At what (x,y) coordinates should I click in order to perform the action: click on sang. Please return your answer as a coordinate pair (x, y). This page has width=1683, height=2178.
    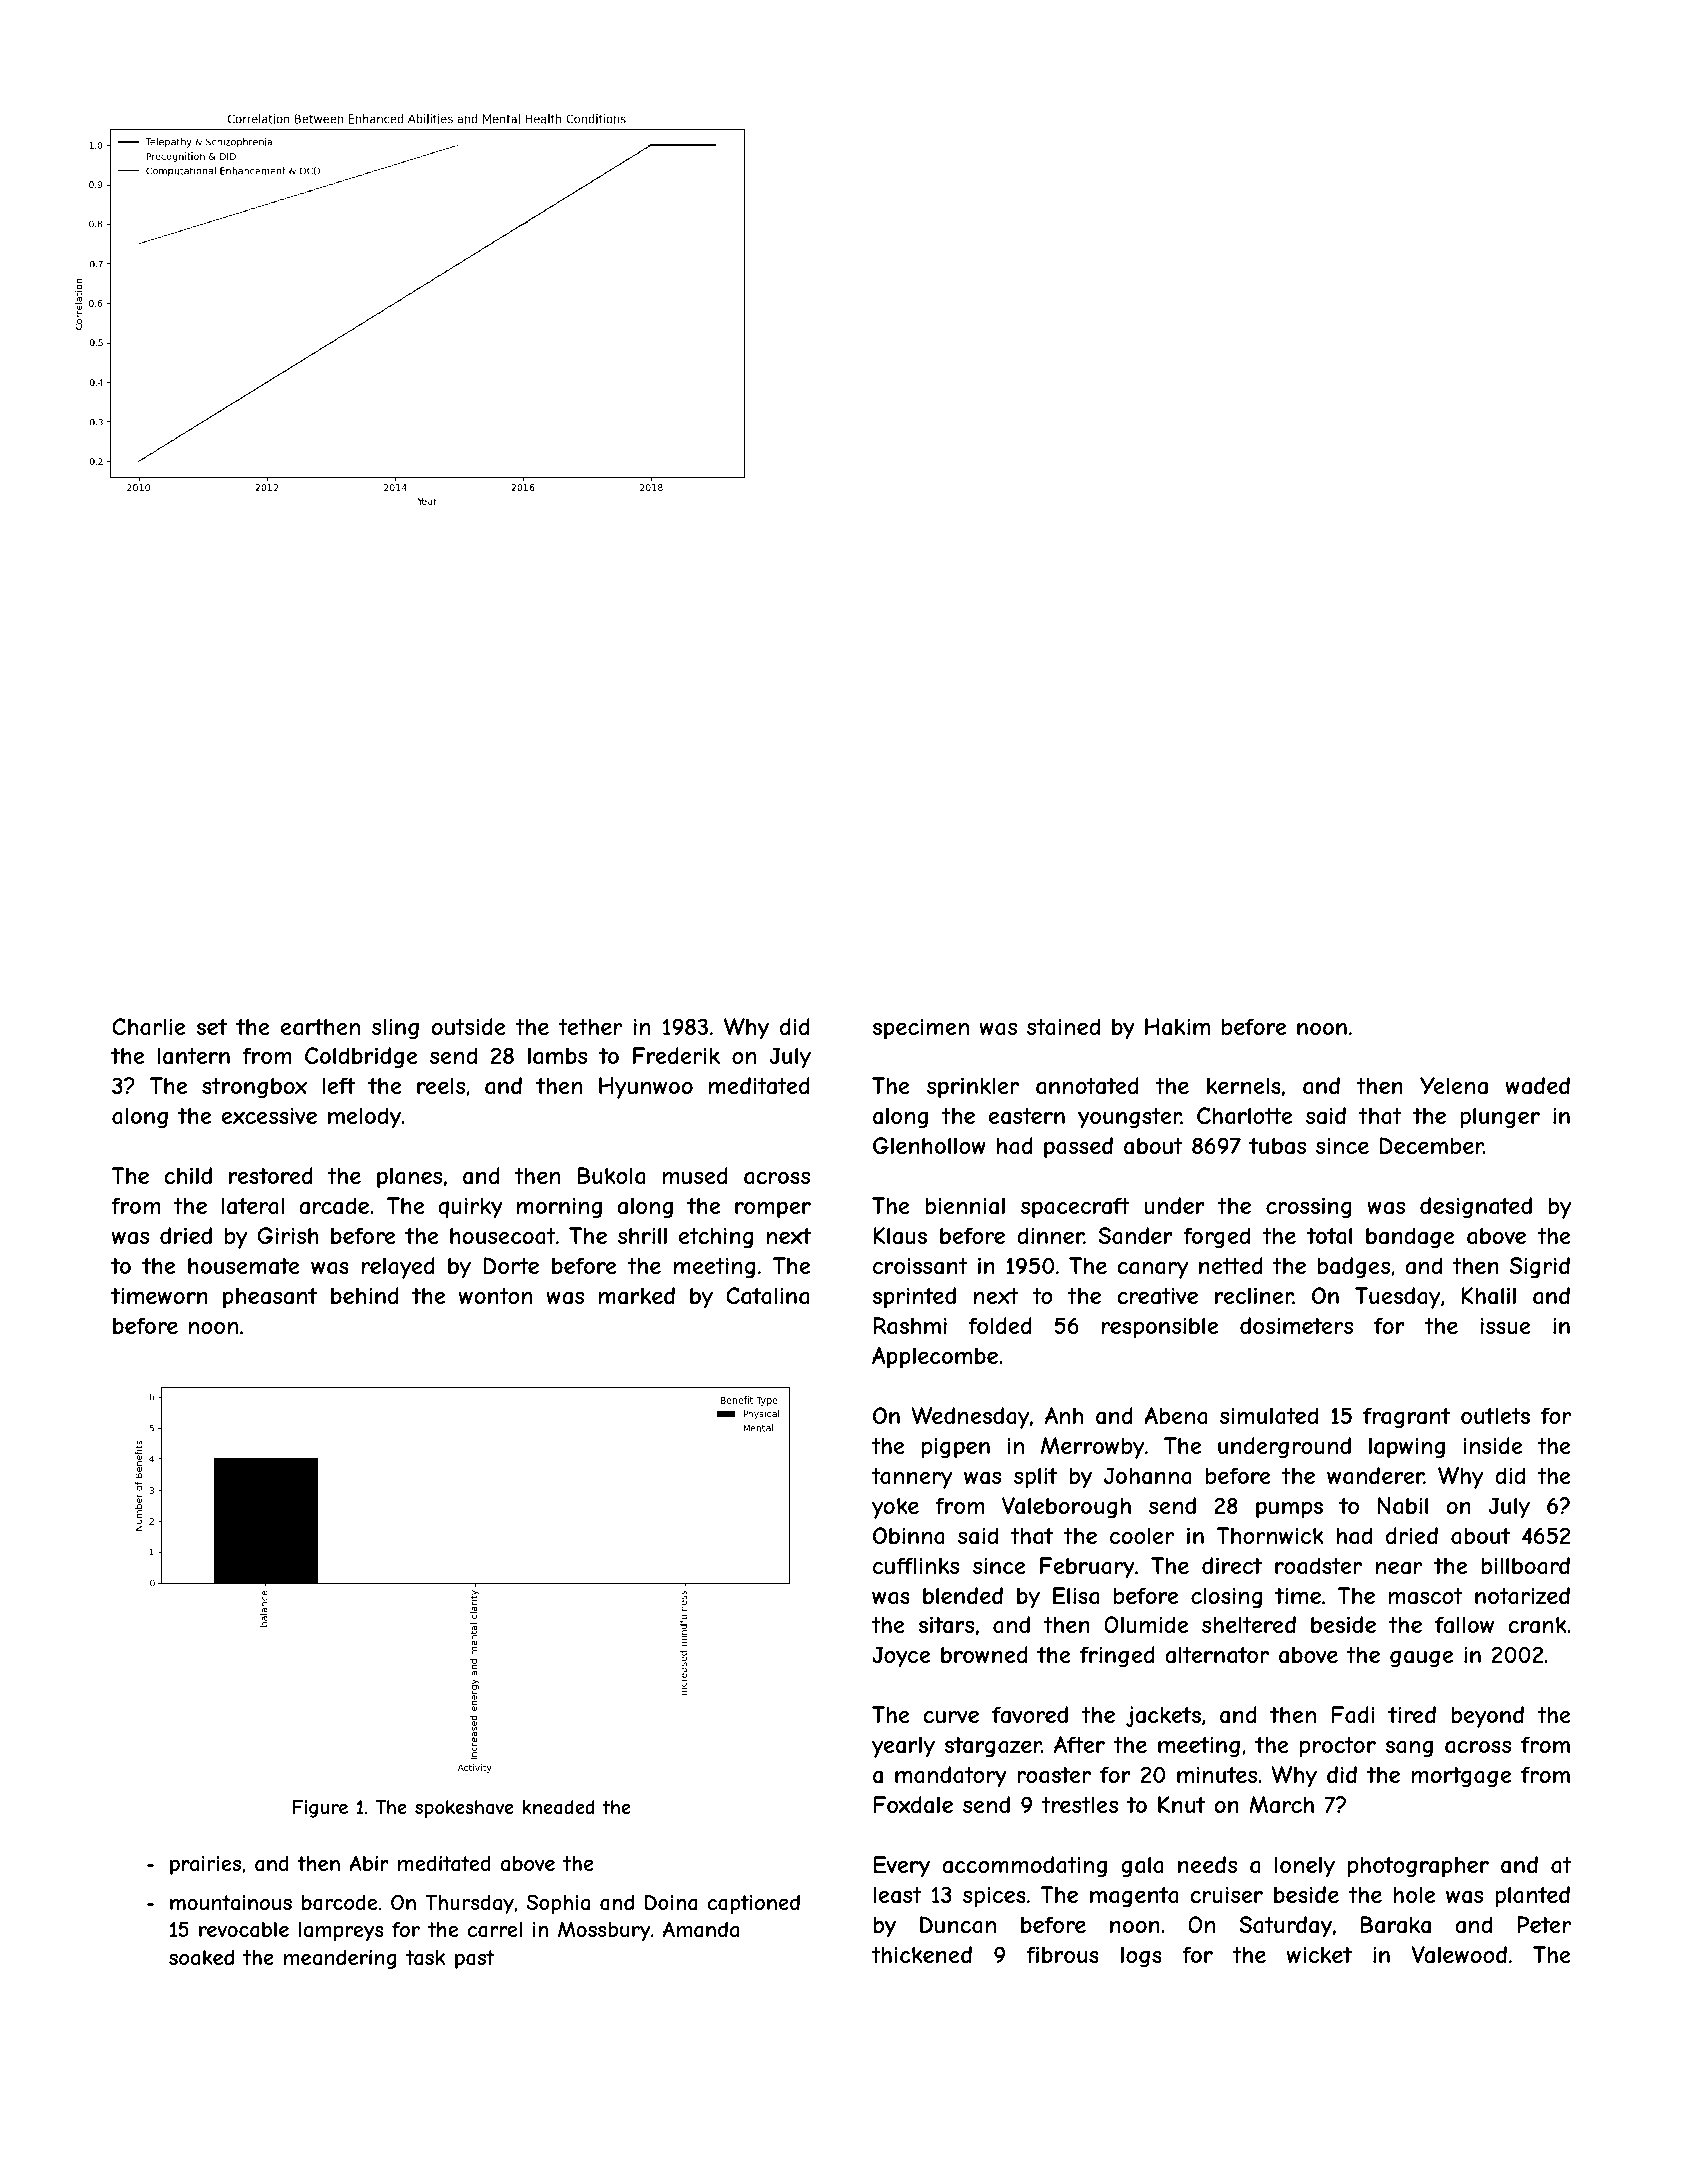
    Looking at the image, I should click on (1409, 1749).
